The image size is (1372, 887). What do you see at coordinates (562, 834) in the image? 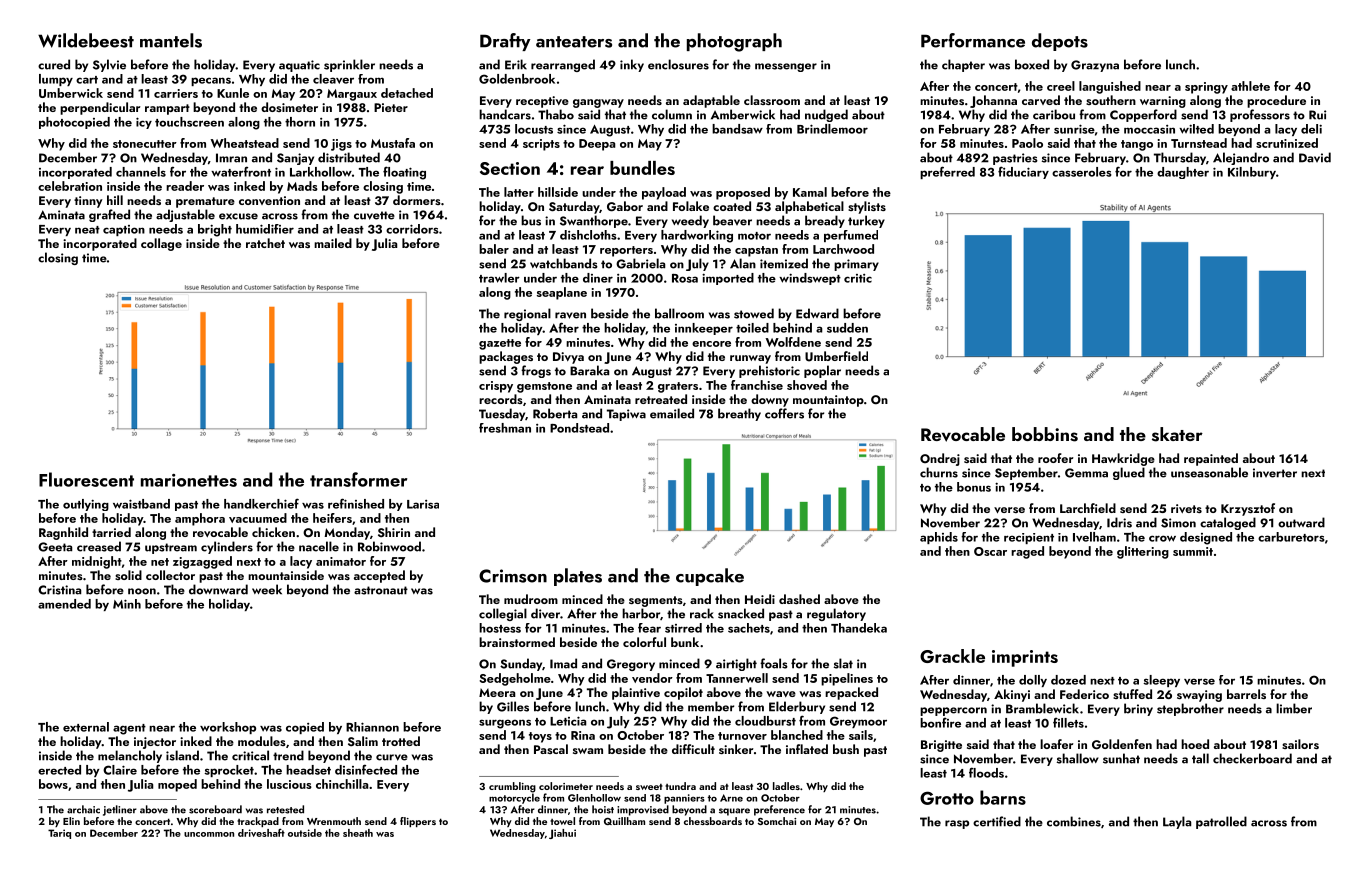
I see `Jiahui` at bounding box center [562, 834].
